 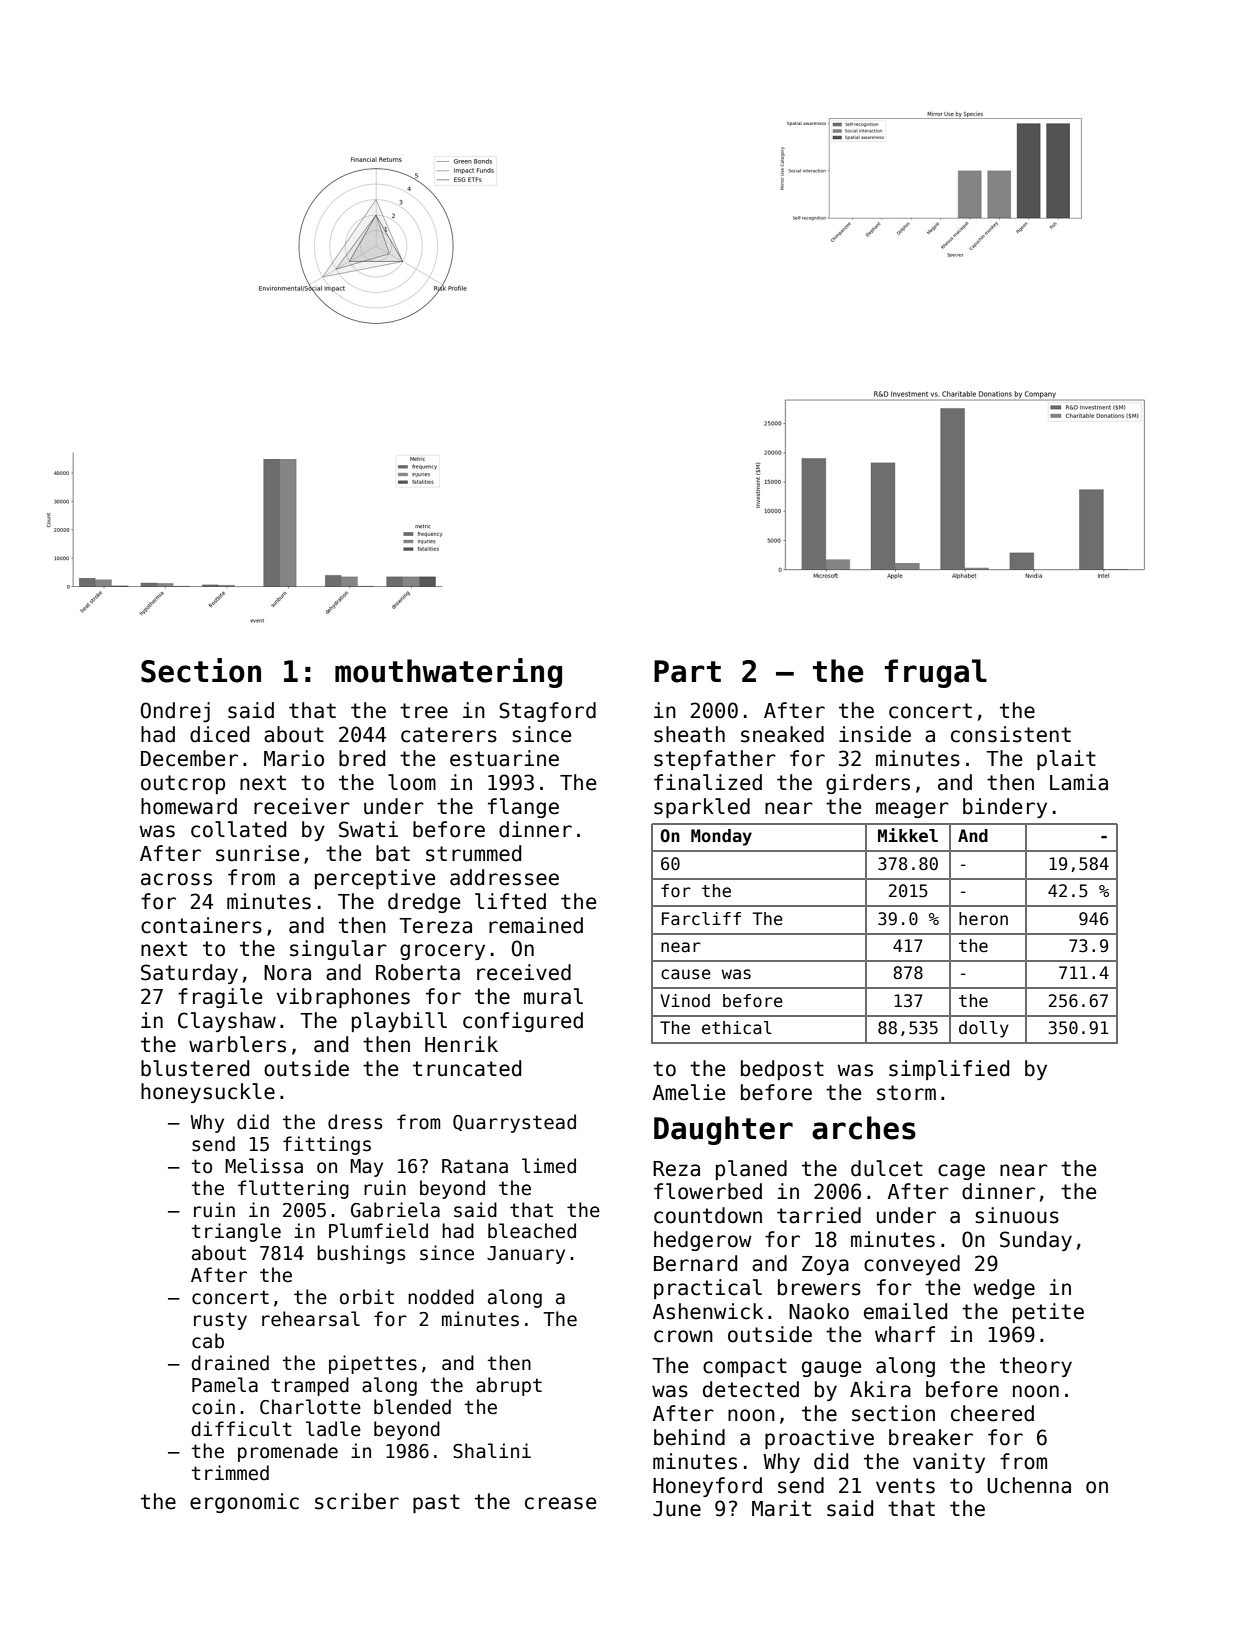 I want to click on past, so click(x=436, y=1503).
